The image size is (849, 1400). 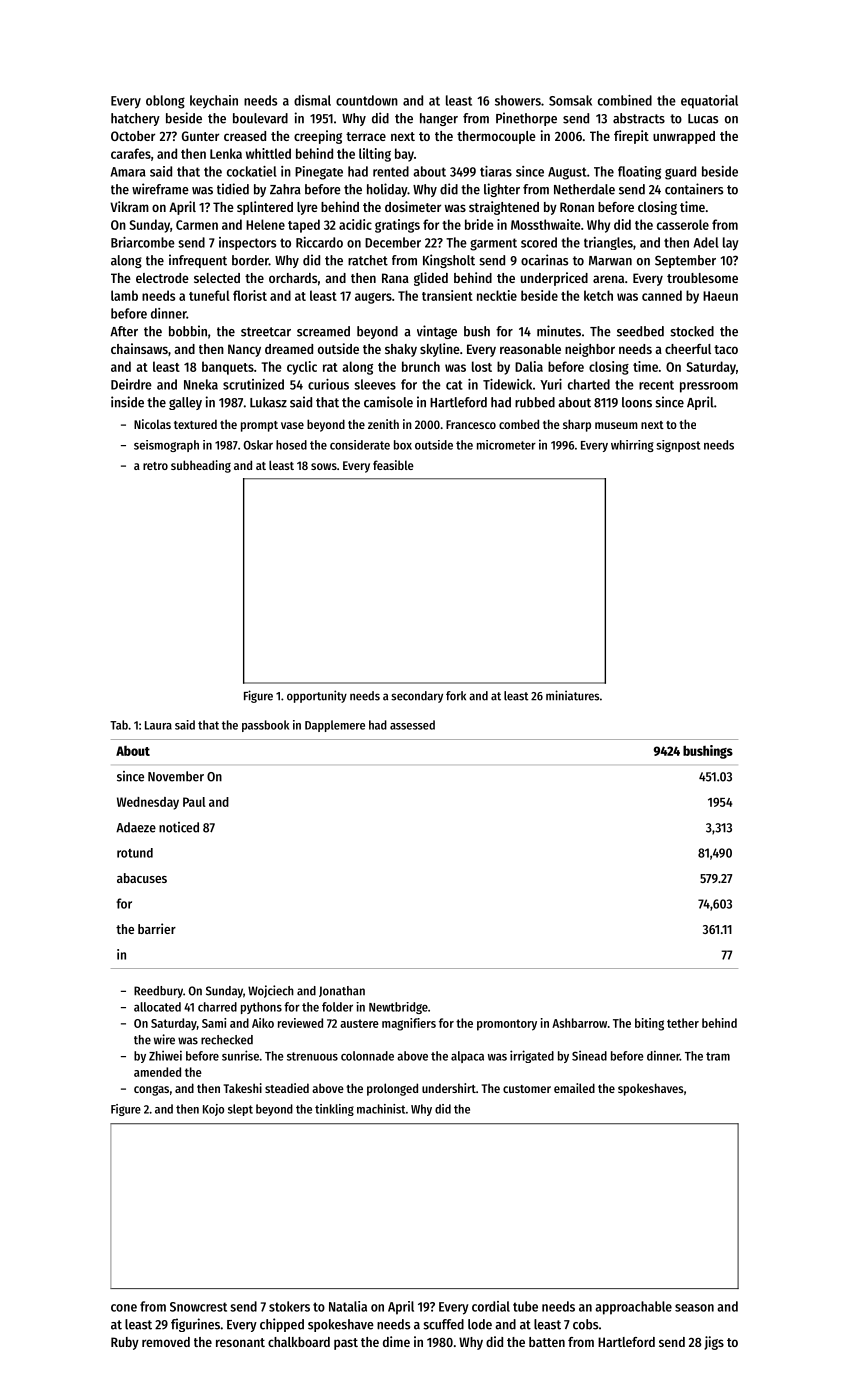 What do you see at coordinates (692, 331) in the image?
I see `stocked` at bounding box center [692, 331].
